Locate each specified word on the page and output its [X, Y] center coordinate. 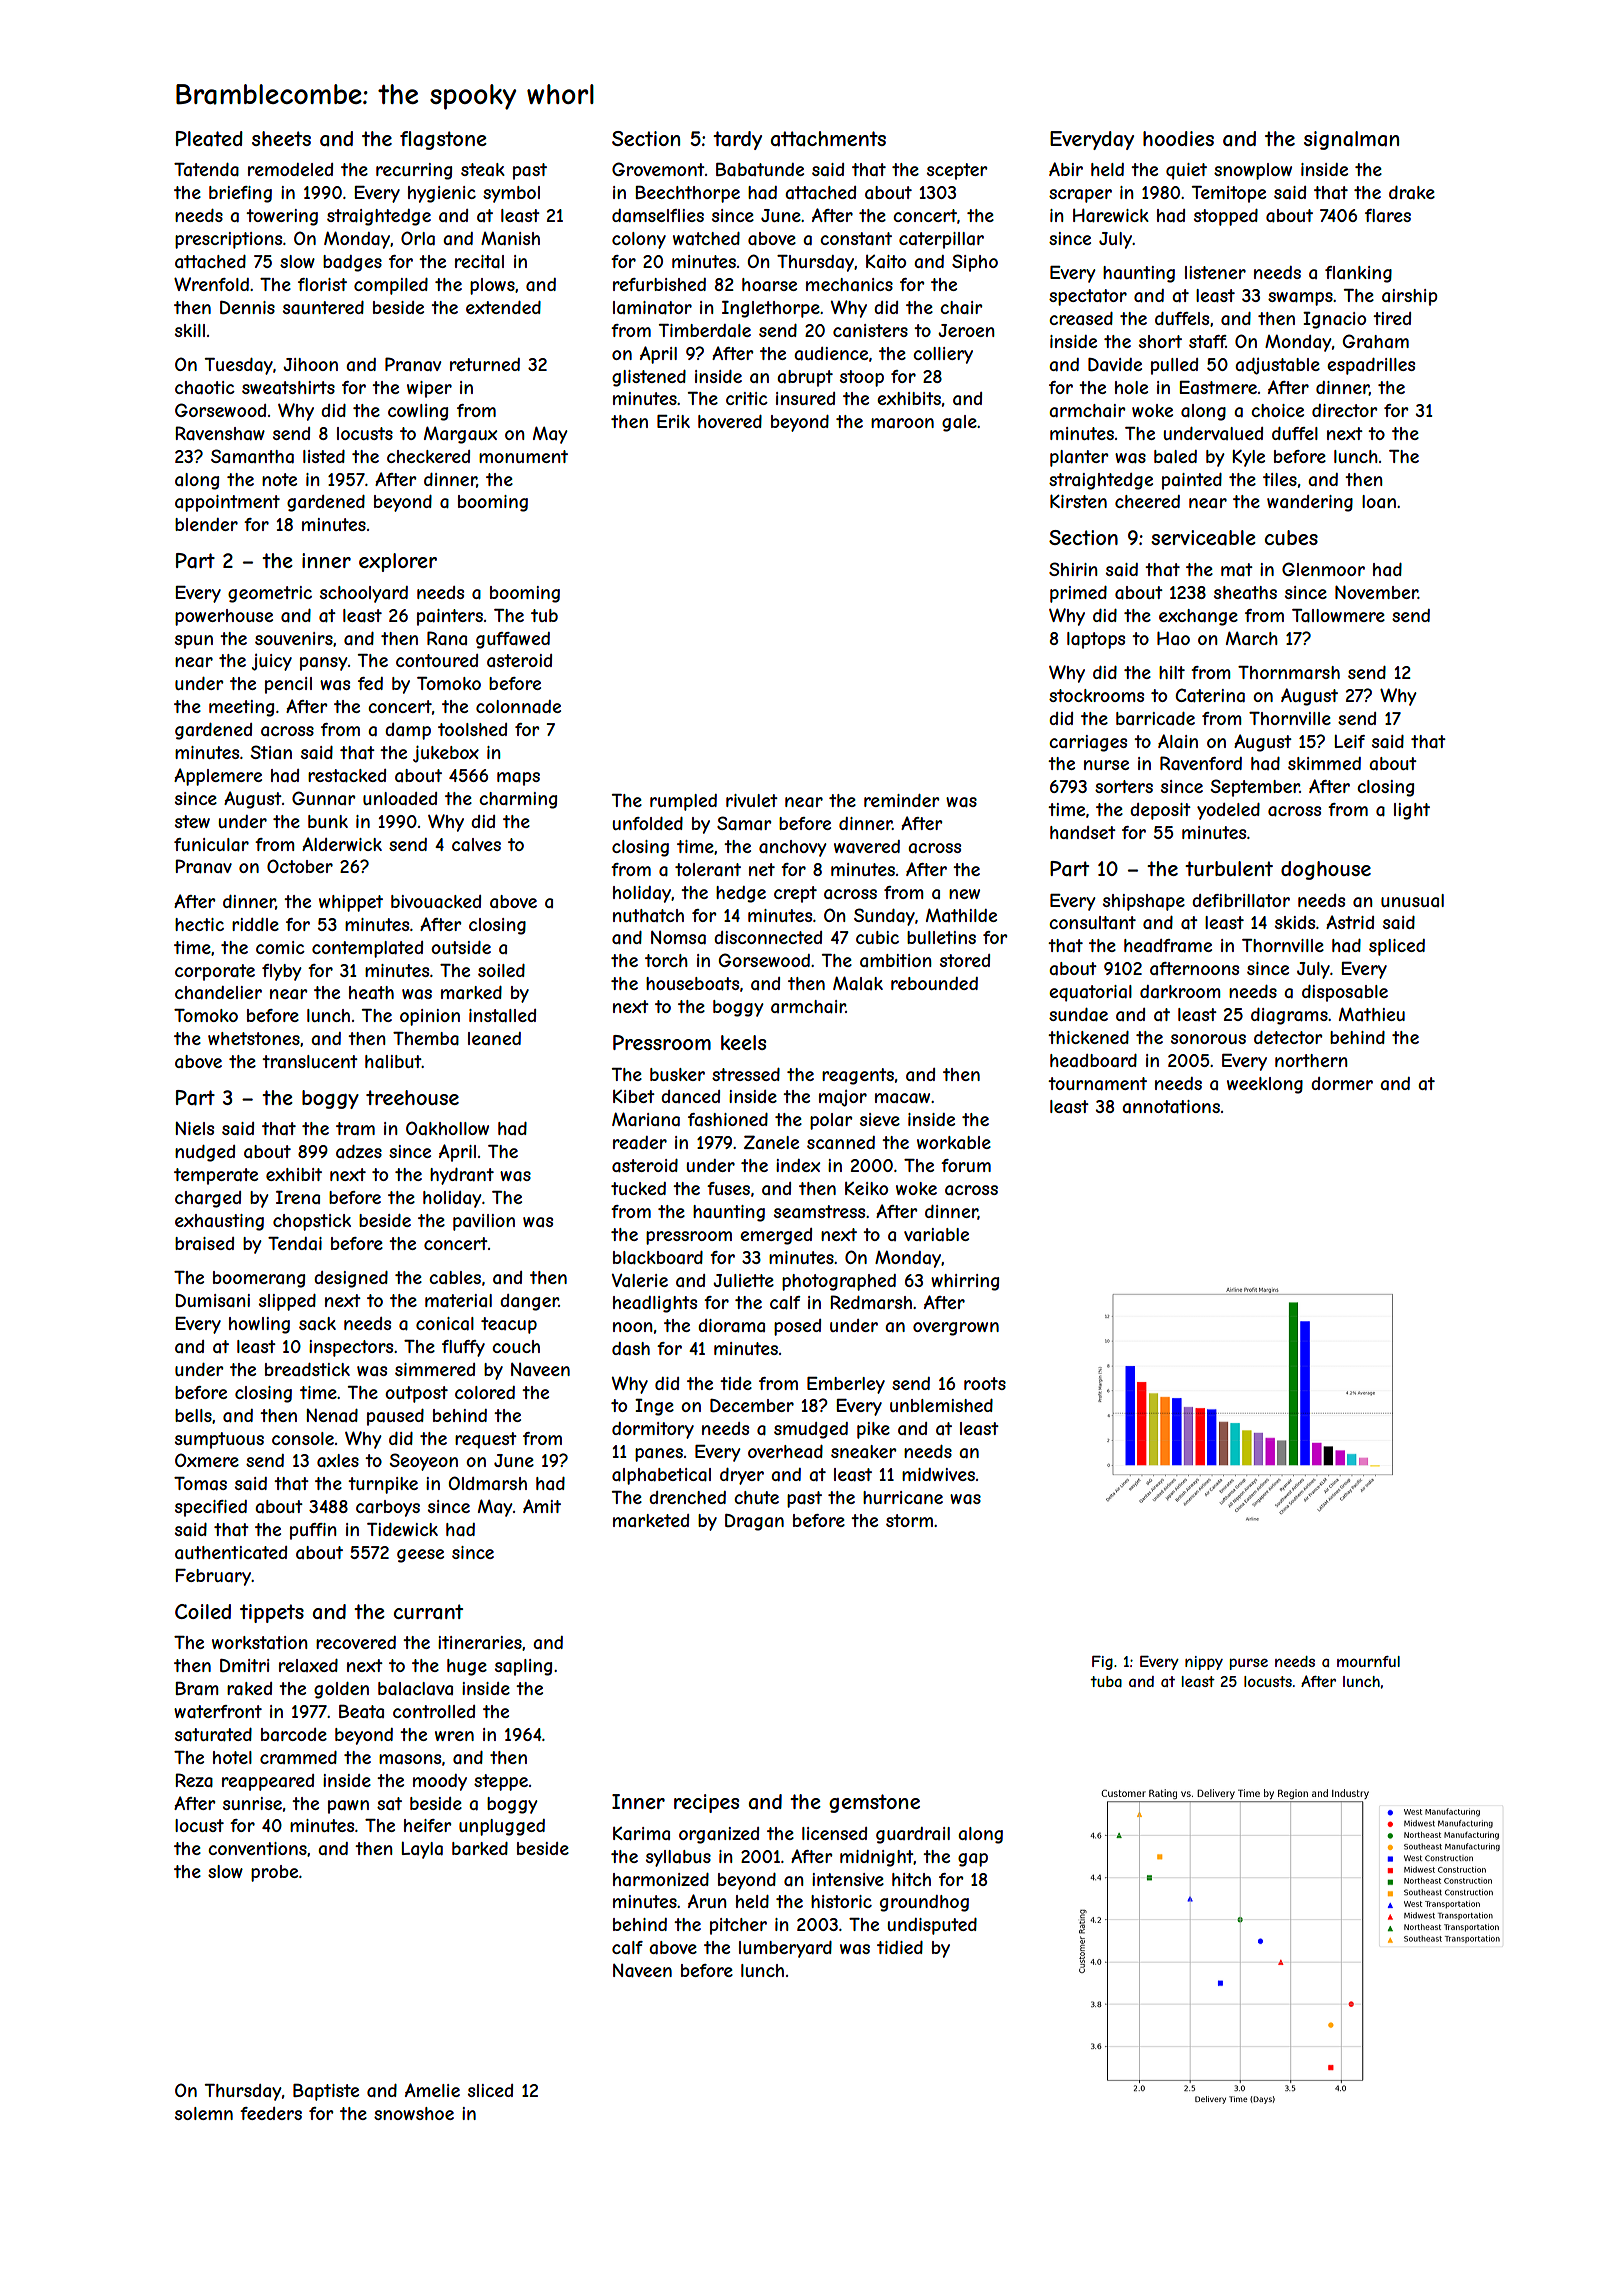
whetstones [254, 1038]
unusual [1412, 900]
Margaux [460, 435]
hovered [730, 421]
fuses [728, 1188]
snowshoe [414, 2113]
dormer [1342, 1083]
